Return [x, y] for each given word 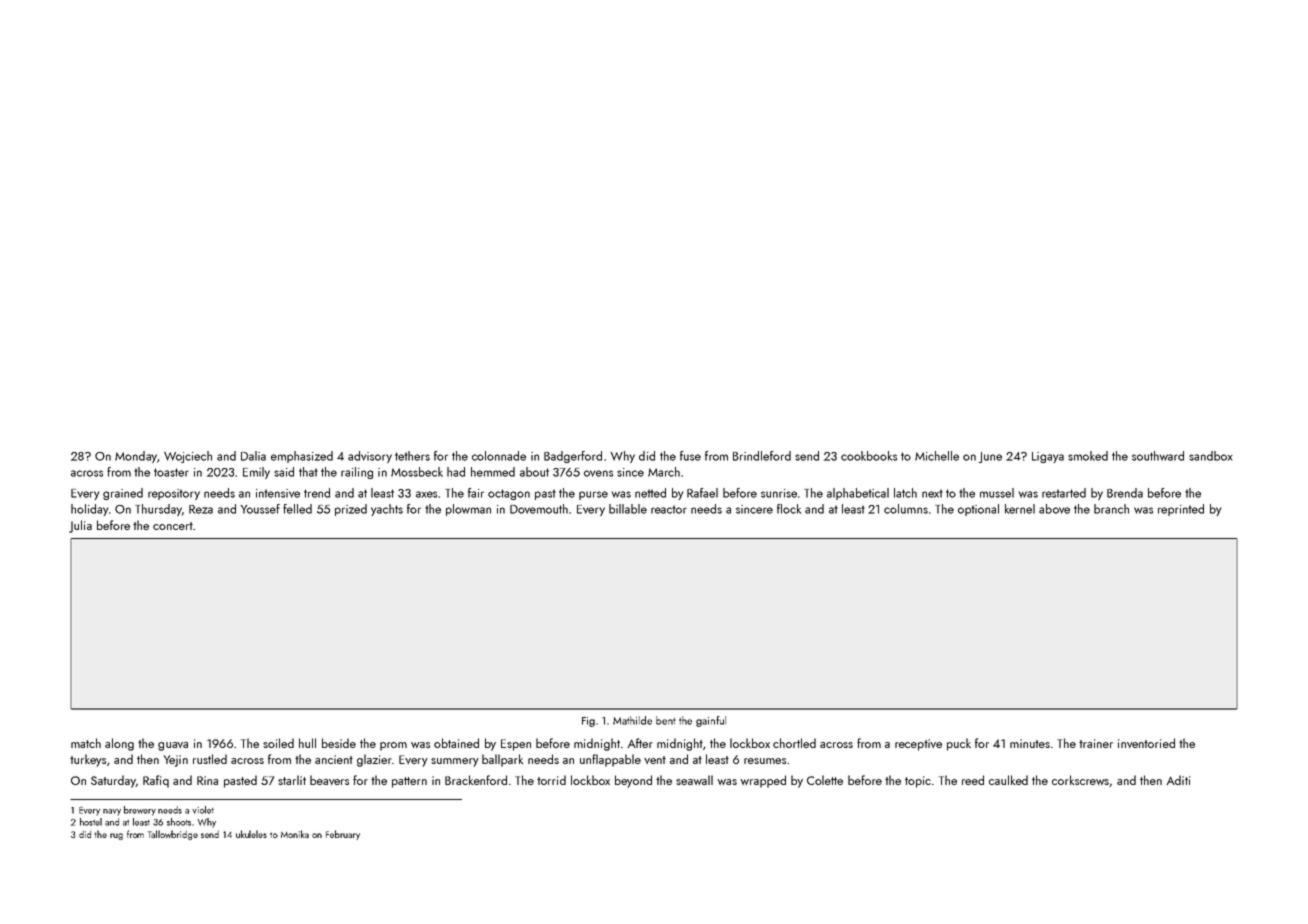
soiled [278, 743]
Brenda [1125, 493]
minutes [1030, 743]
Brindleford [762, 456]
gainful [711, 721]
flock [789, 509]
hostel [91, 822]
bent [666, 720]
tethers [412, 456]
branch [1111, 509]
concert [173, 526]
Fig [588, 722]
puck [959, 744]
